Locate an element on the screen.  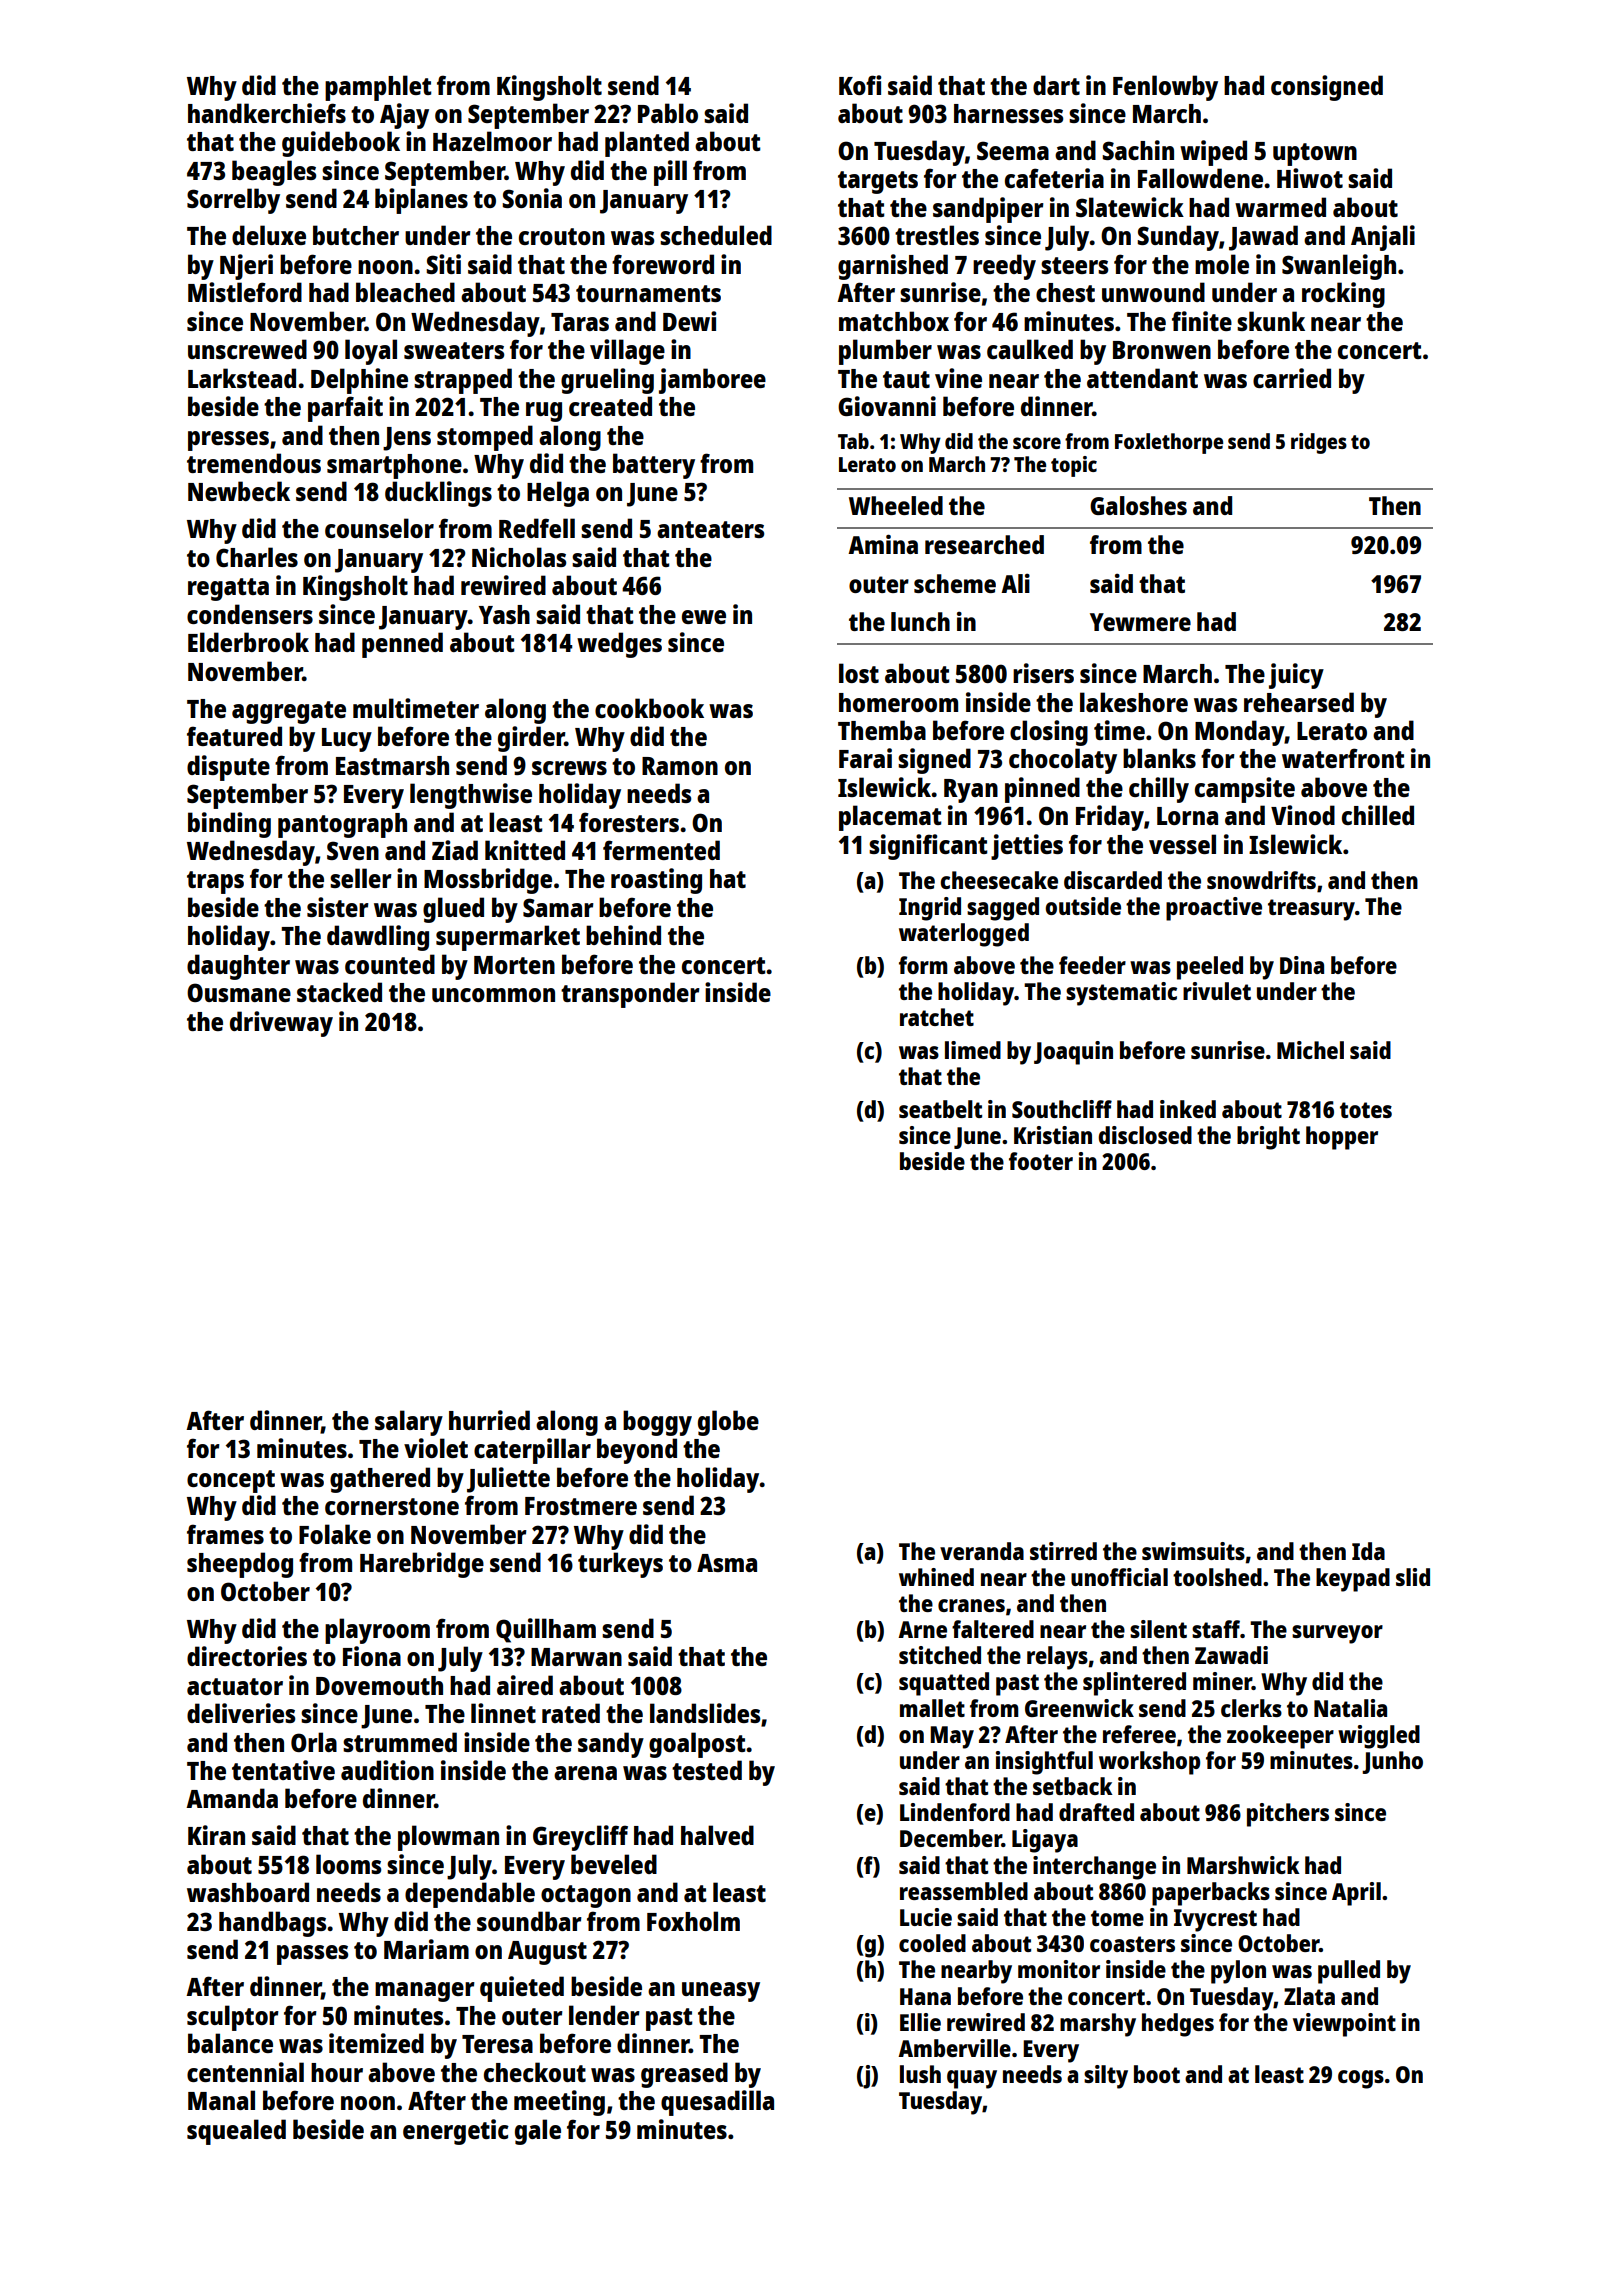
swimsuits is located at coordinates (1193, 1551).
